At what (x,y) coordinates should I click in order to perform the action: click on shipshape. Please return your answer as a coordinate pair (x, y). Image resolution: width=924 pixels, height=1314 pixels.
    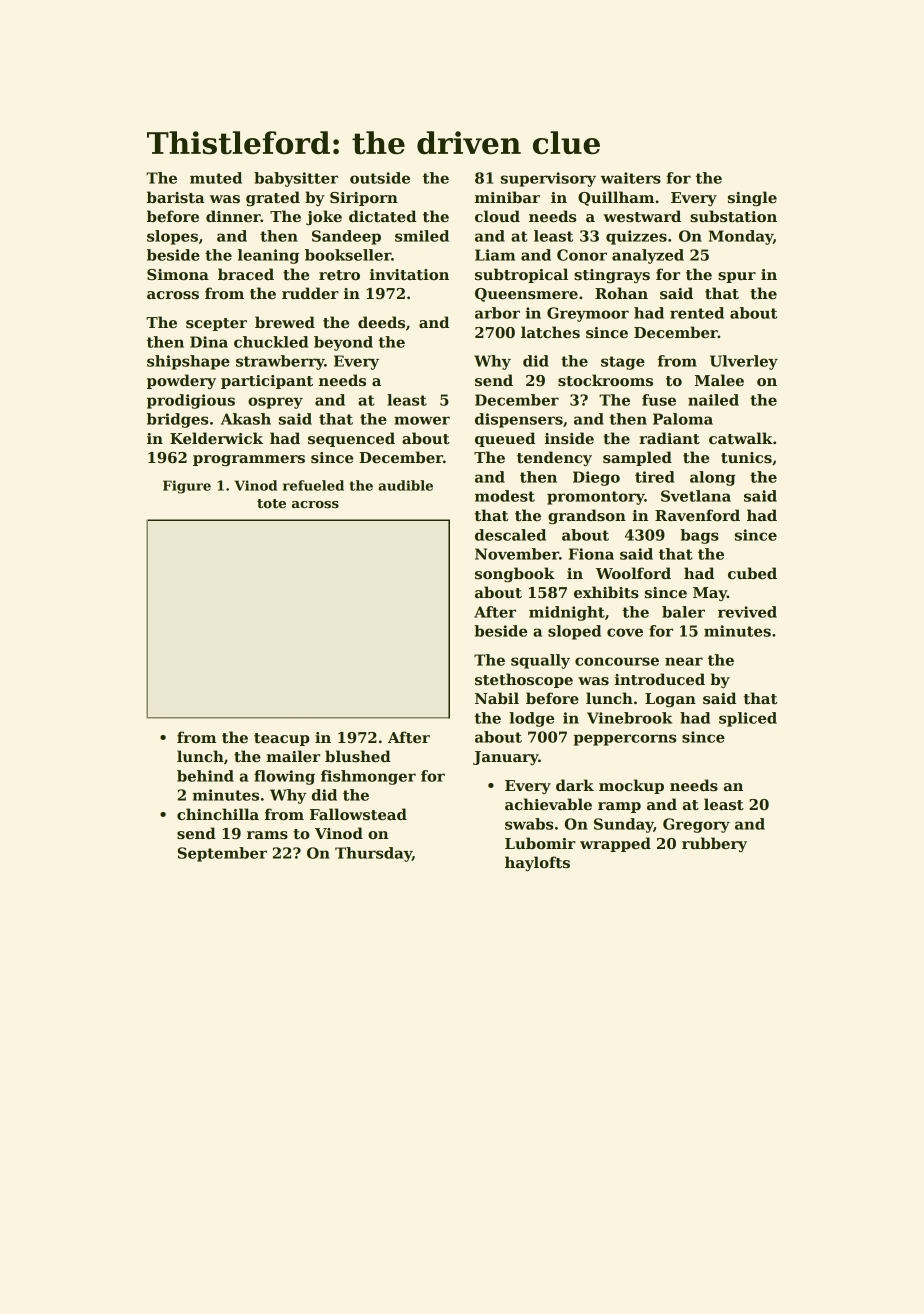
    Looking at the image, I should click on (188, 362).
